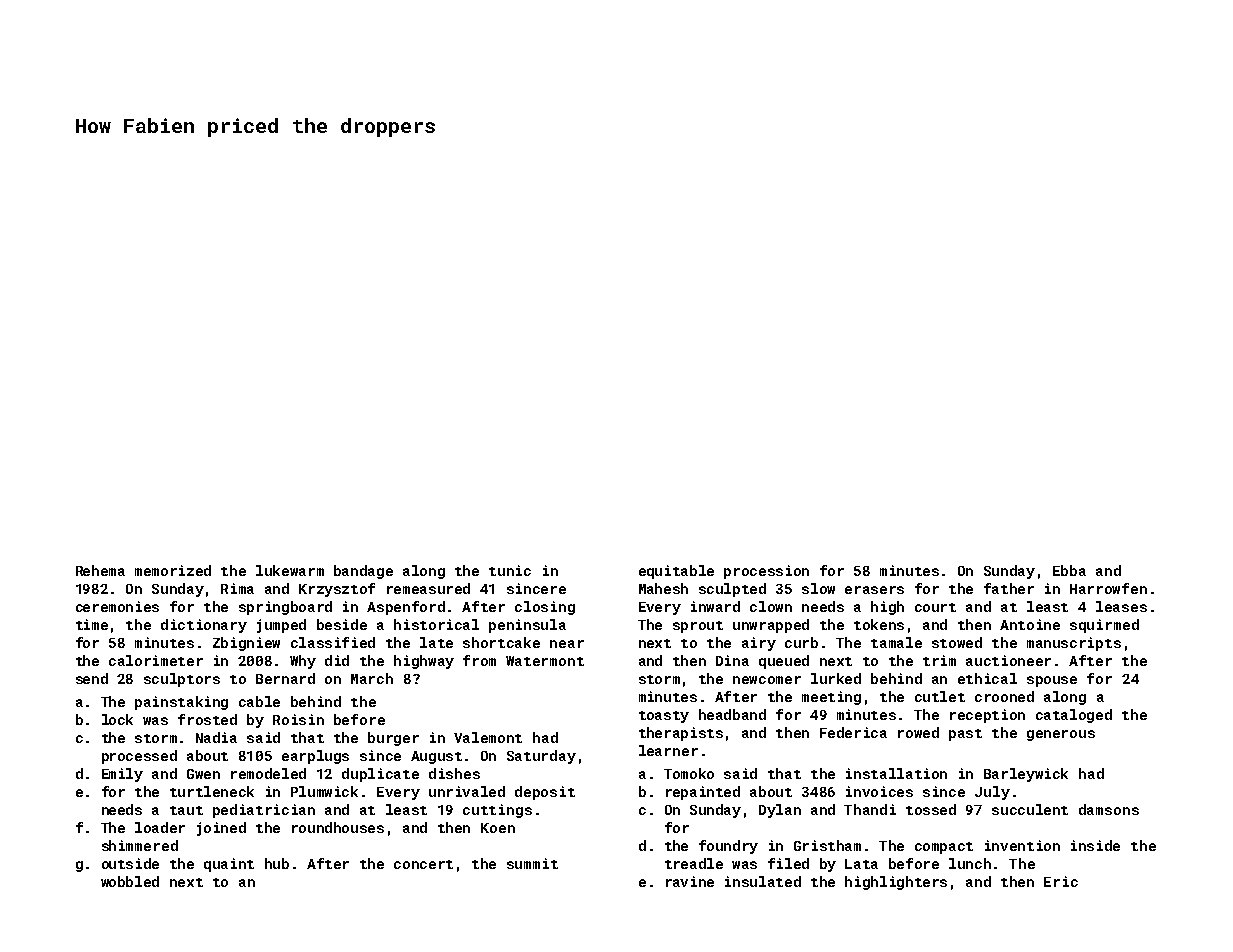  What do you see at coordinates (1069, 570) in the page?
I see `Ebba` at bounding box center [1069, 570].
